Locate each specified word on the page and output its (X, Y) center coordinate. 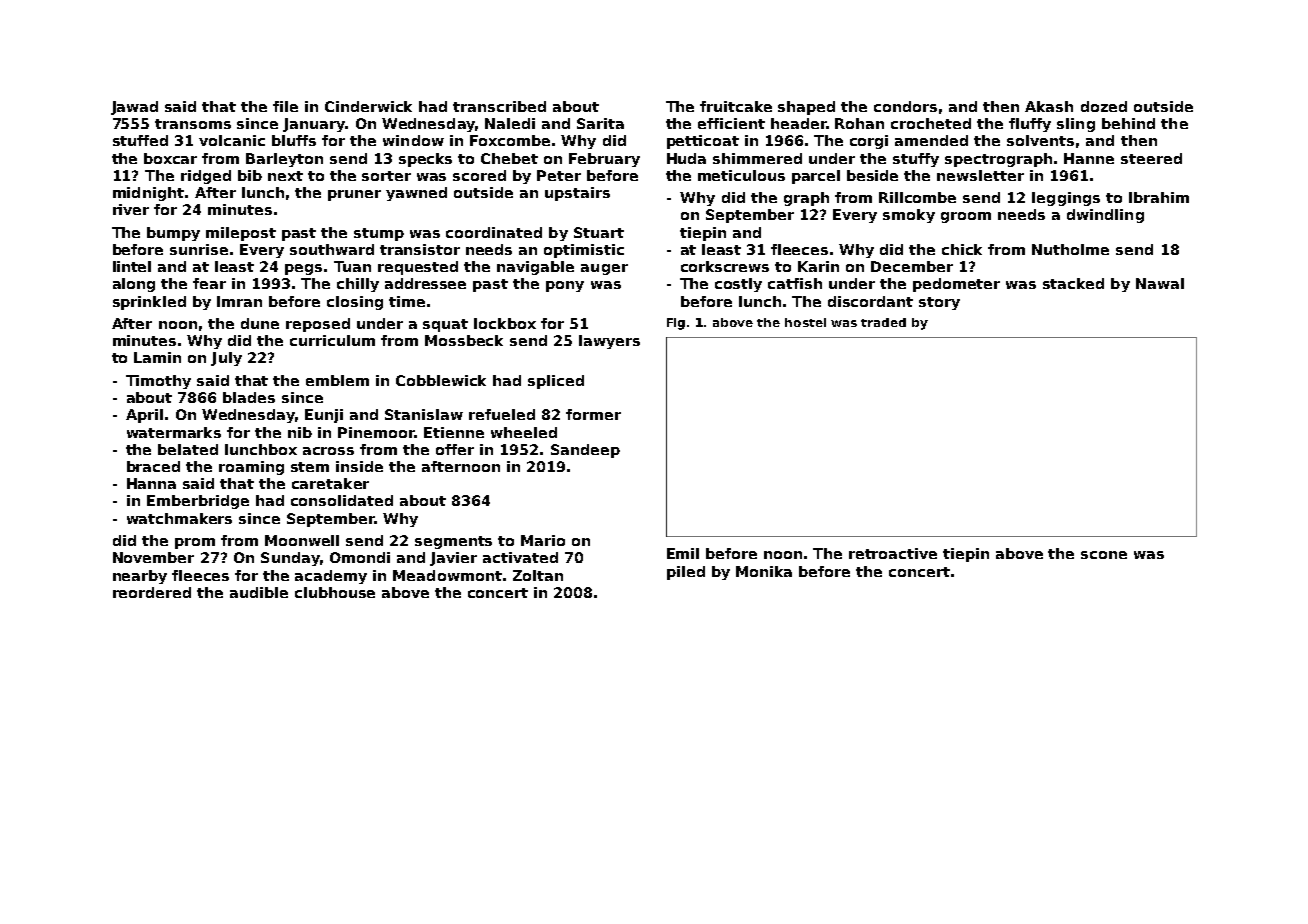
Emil (683, 553)
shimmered (757, 158)
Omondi (360, 557)
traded (883, 322)
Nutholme (1070, 249)
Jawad (134, 108)
